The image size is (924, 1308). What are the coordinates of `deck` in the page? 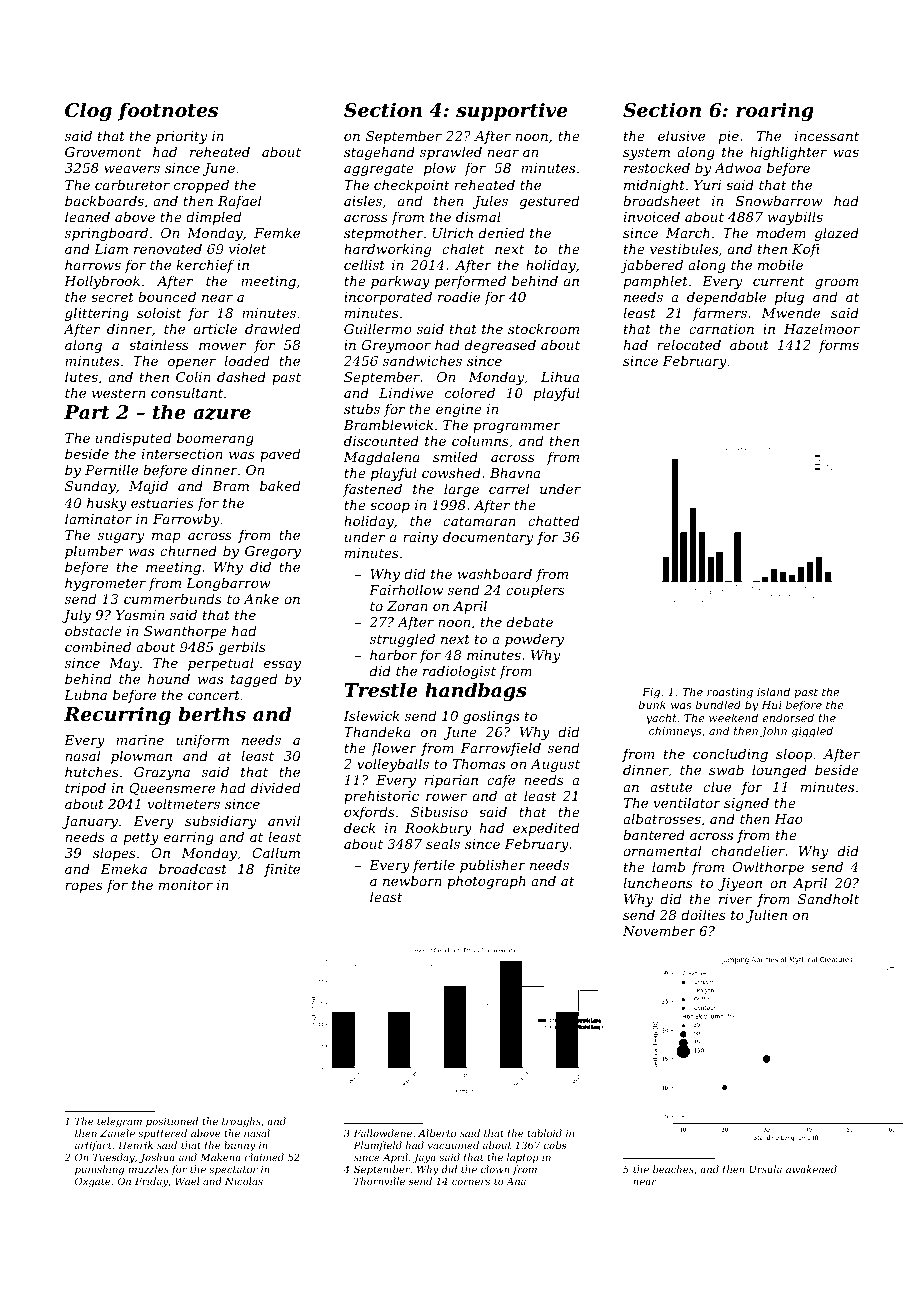 It's located at (360, 827).
